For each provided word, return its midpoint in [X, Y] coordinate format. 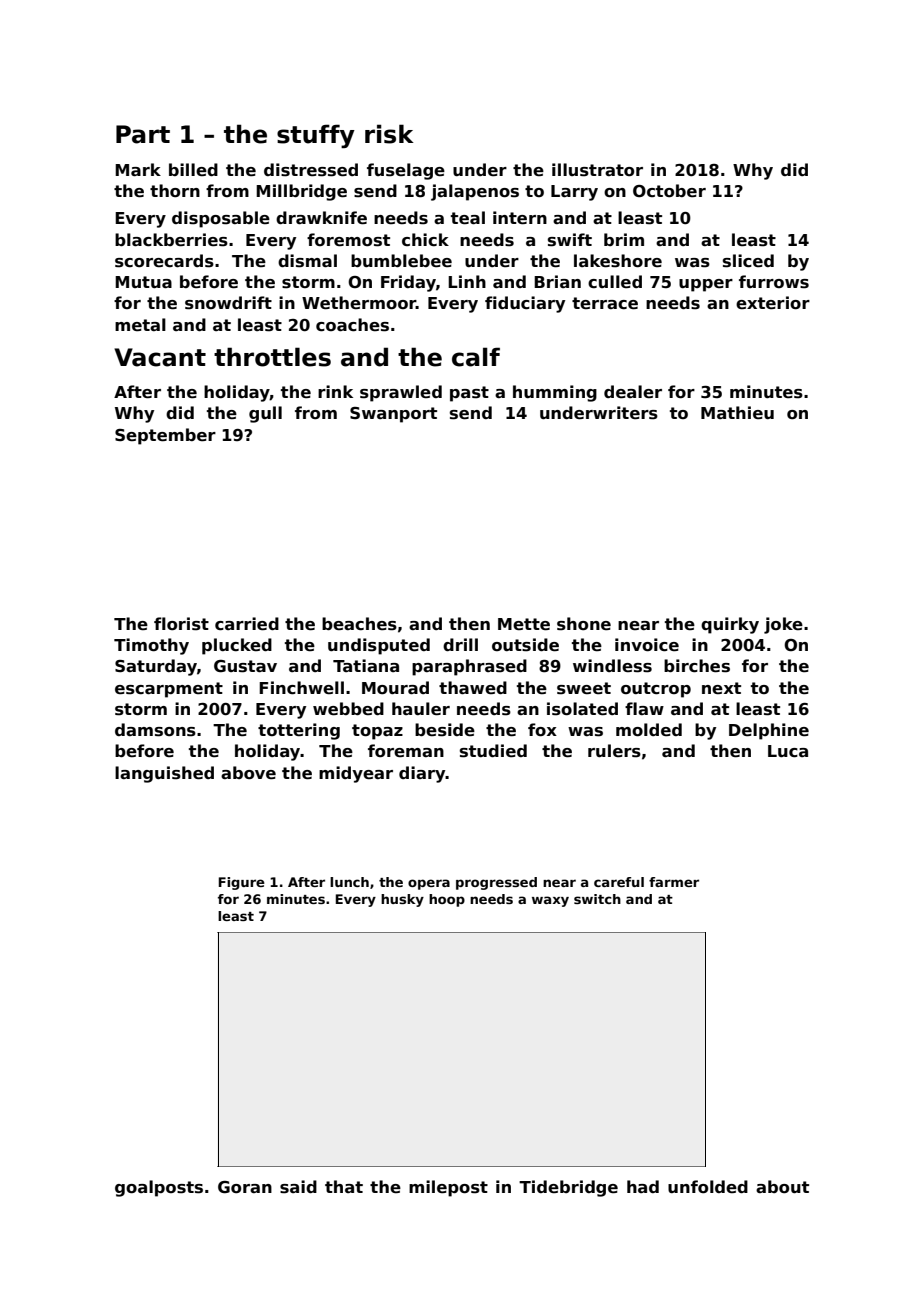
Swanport [393, 415]
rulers [614, 751]
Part [143, 134]
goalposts [159, 1188]
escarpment [169, 690]
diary [422, 774]
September [165, 436]
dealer [633, 392]
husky [402, 900]
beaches [359, 624]
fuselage [406, 171]
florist [181, 624]
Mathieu [737, 413]
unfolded [708, 1187]
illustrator [597, 170]
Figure [242, 883]
